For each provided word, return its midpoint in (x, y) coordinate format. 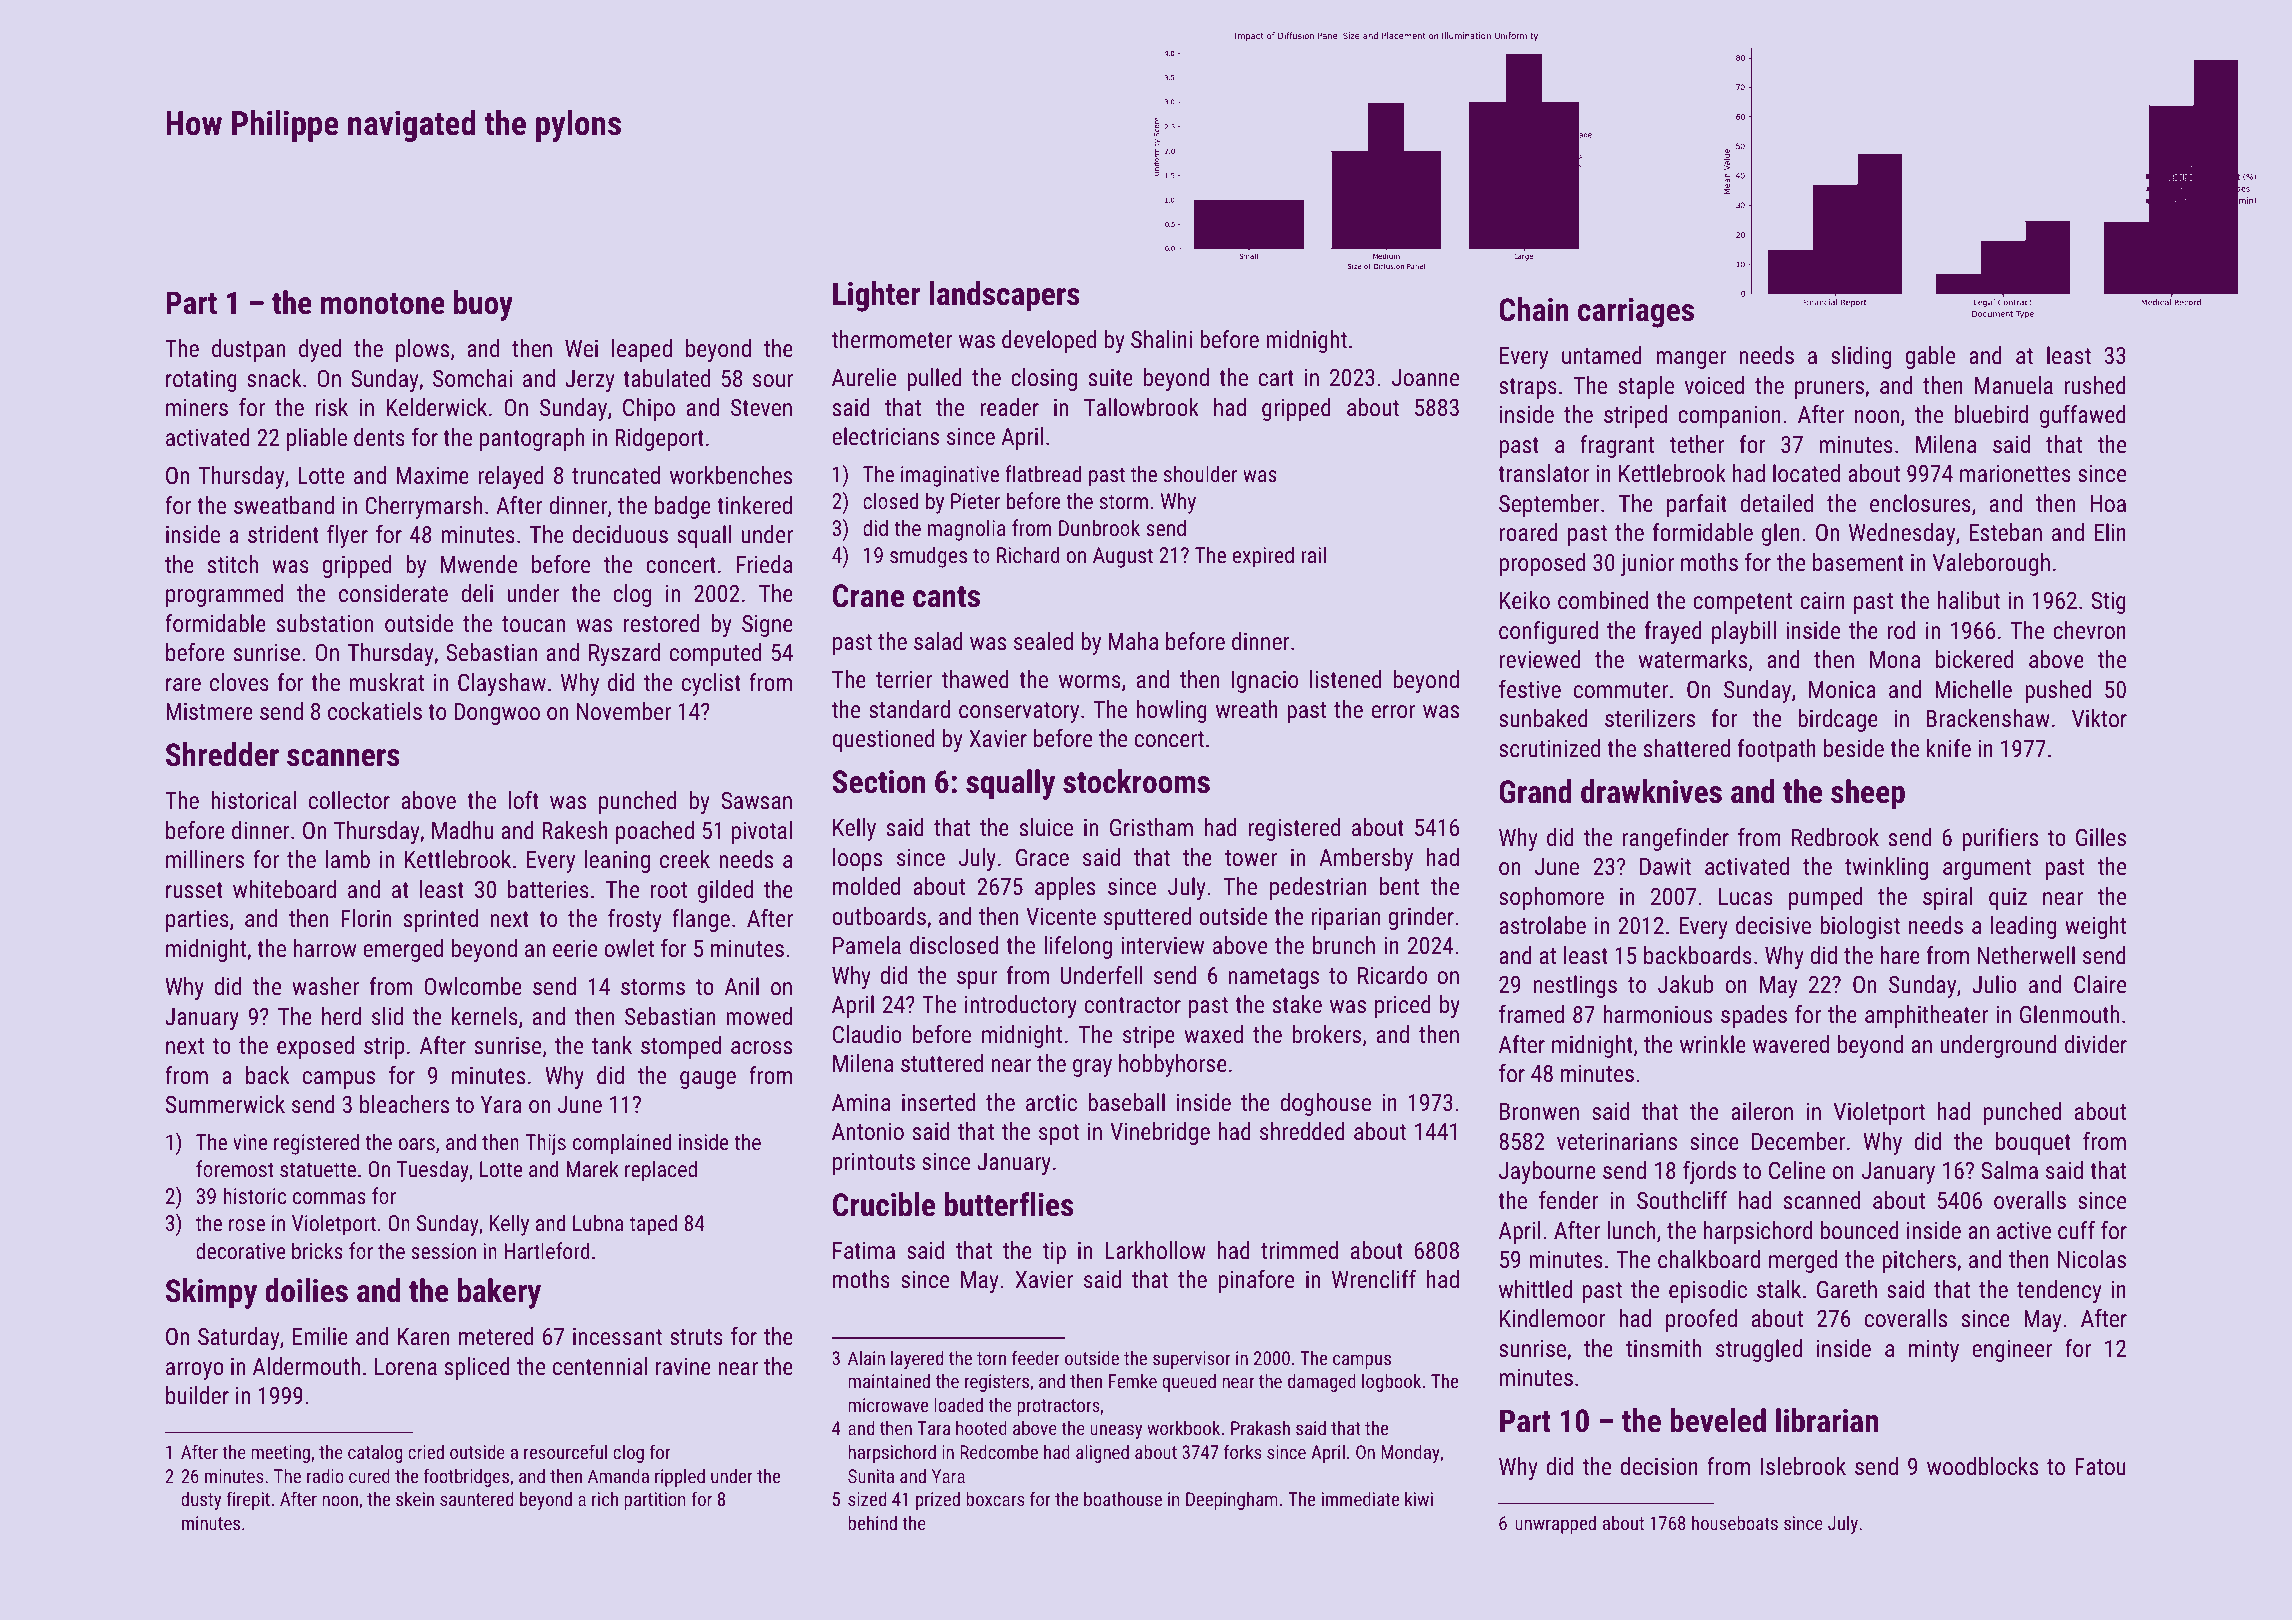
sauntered (476, 1498)
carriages (1636, 313)
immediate (1360, 1498)
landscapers (1005, 296)
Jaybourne (1547, 1172)
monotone (383, 304)
